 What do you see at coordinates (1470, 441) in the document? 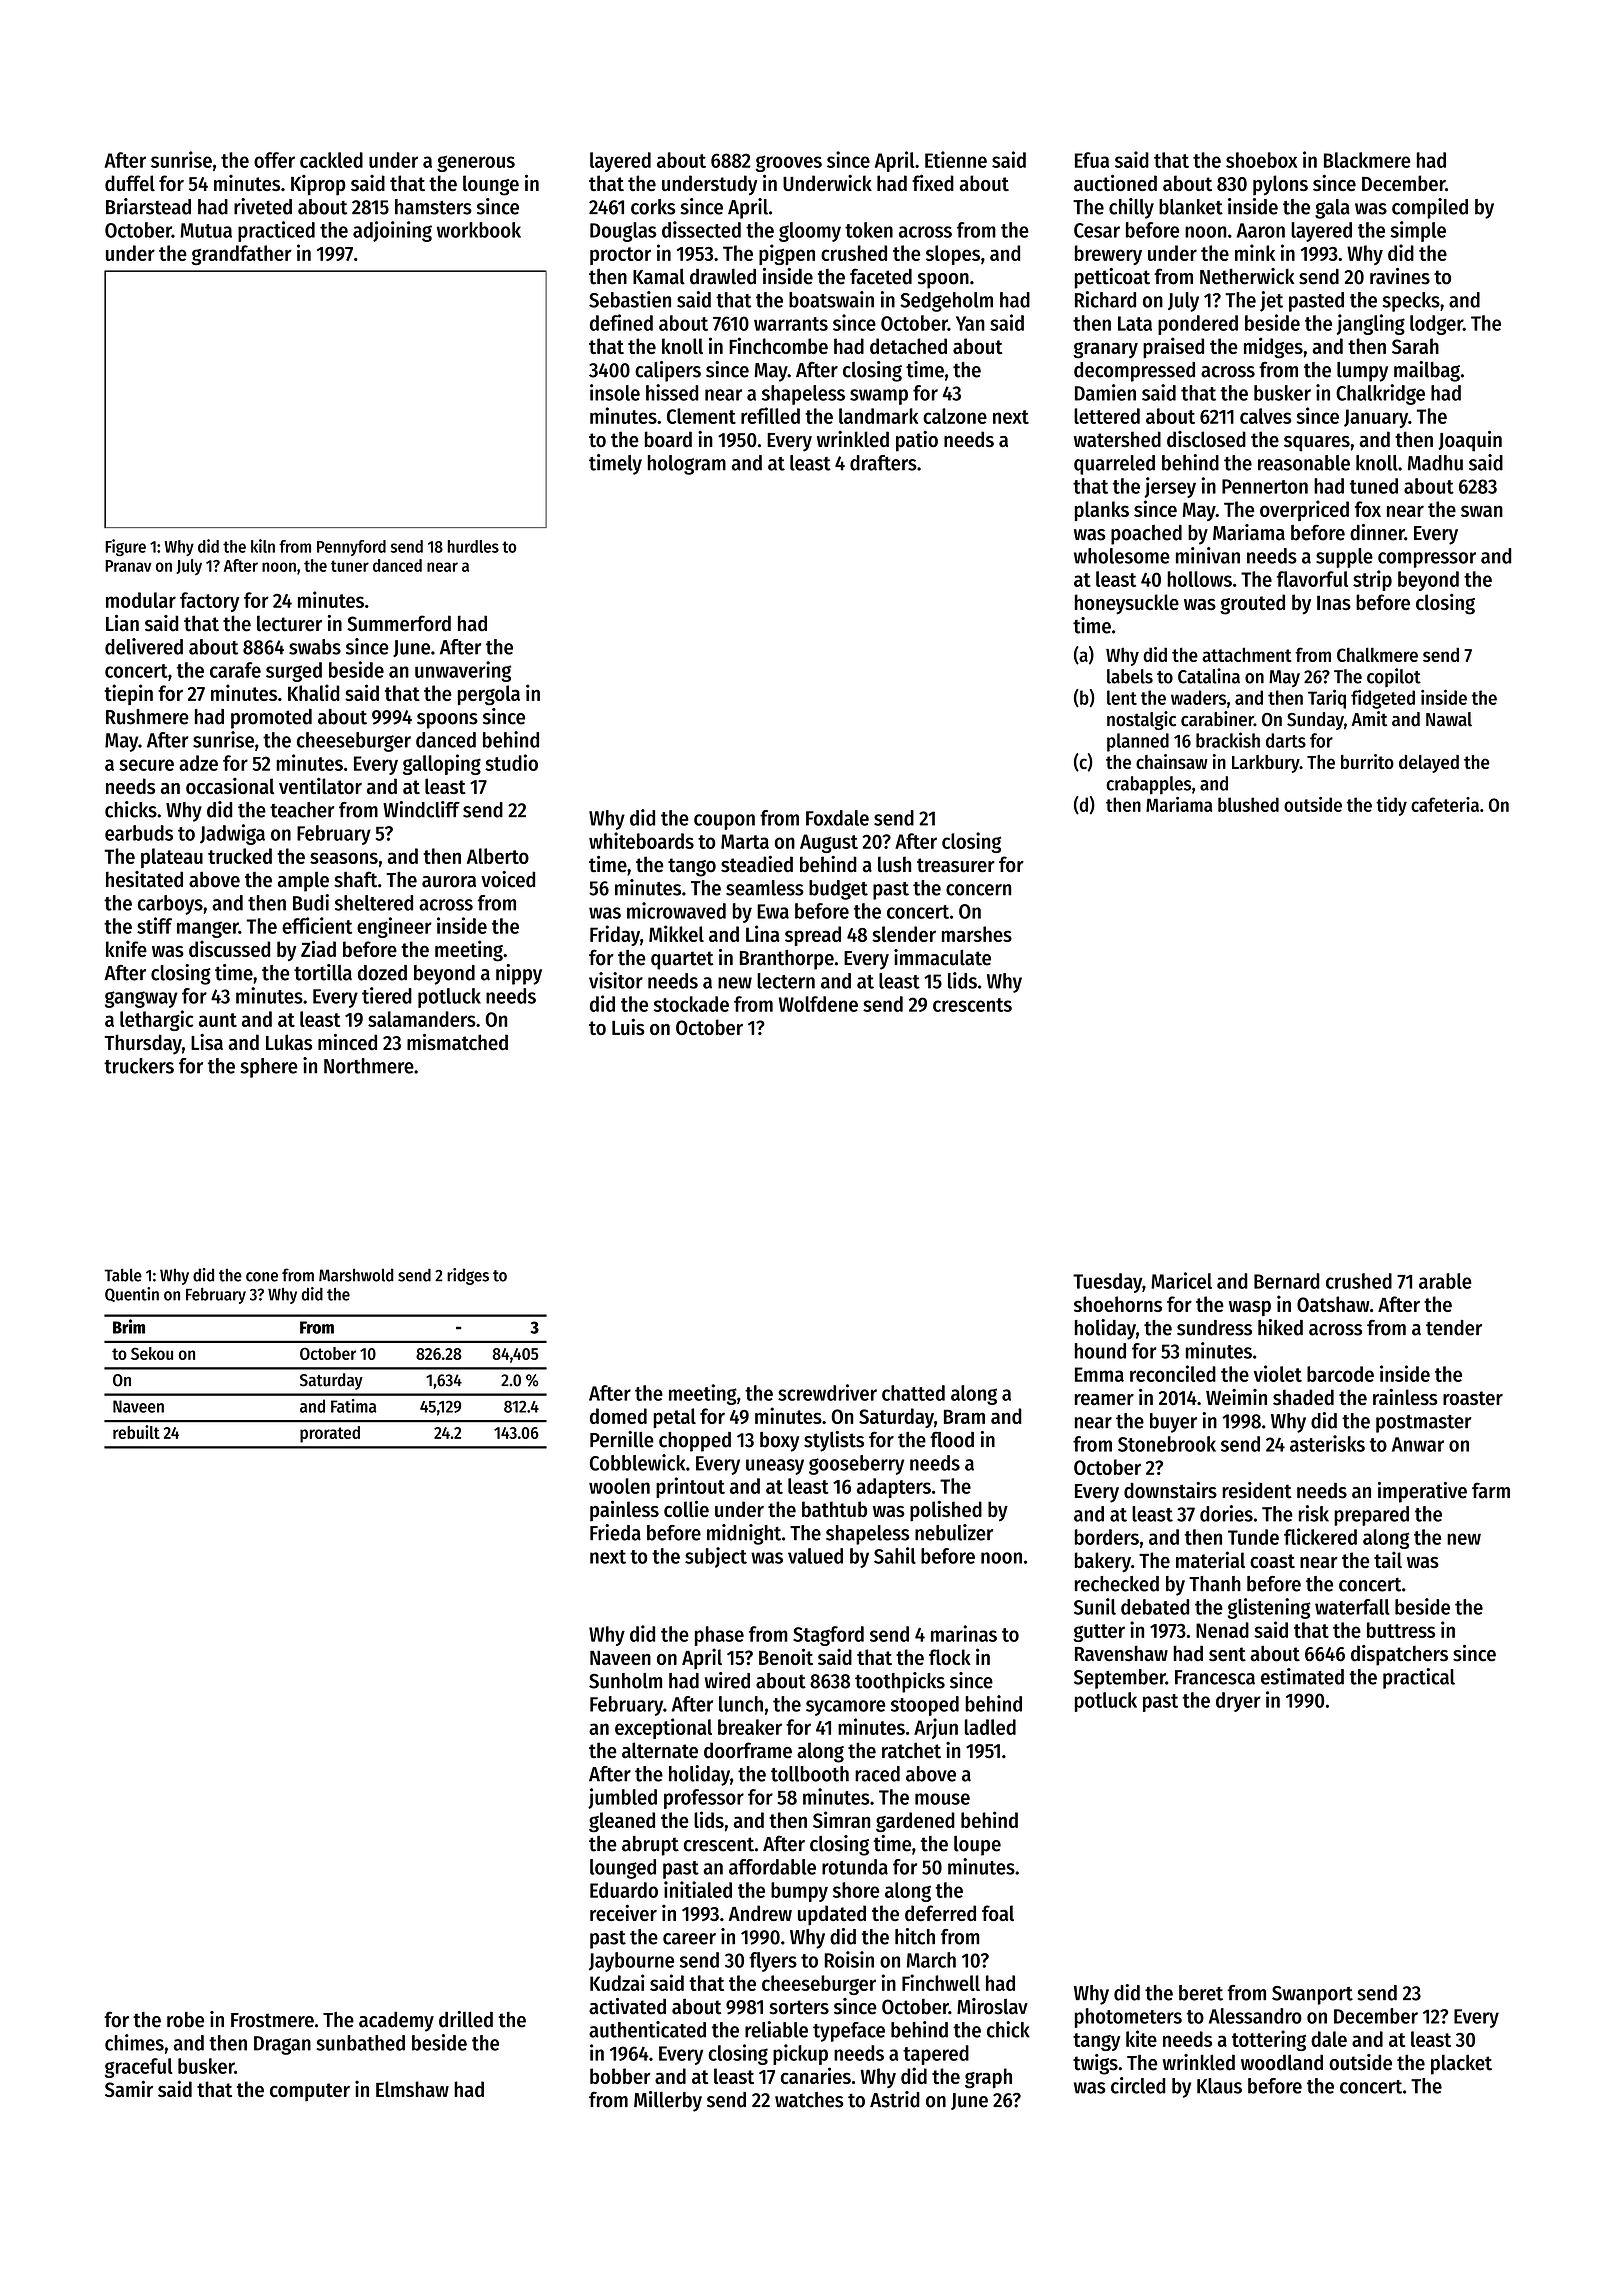
I see `Joaquin` at bounding box center [1470, 441].
